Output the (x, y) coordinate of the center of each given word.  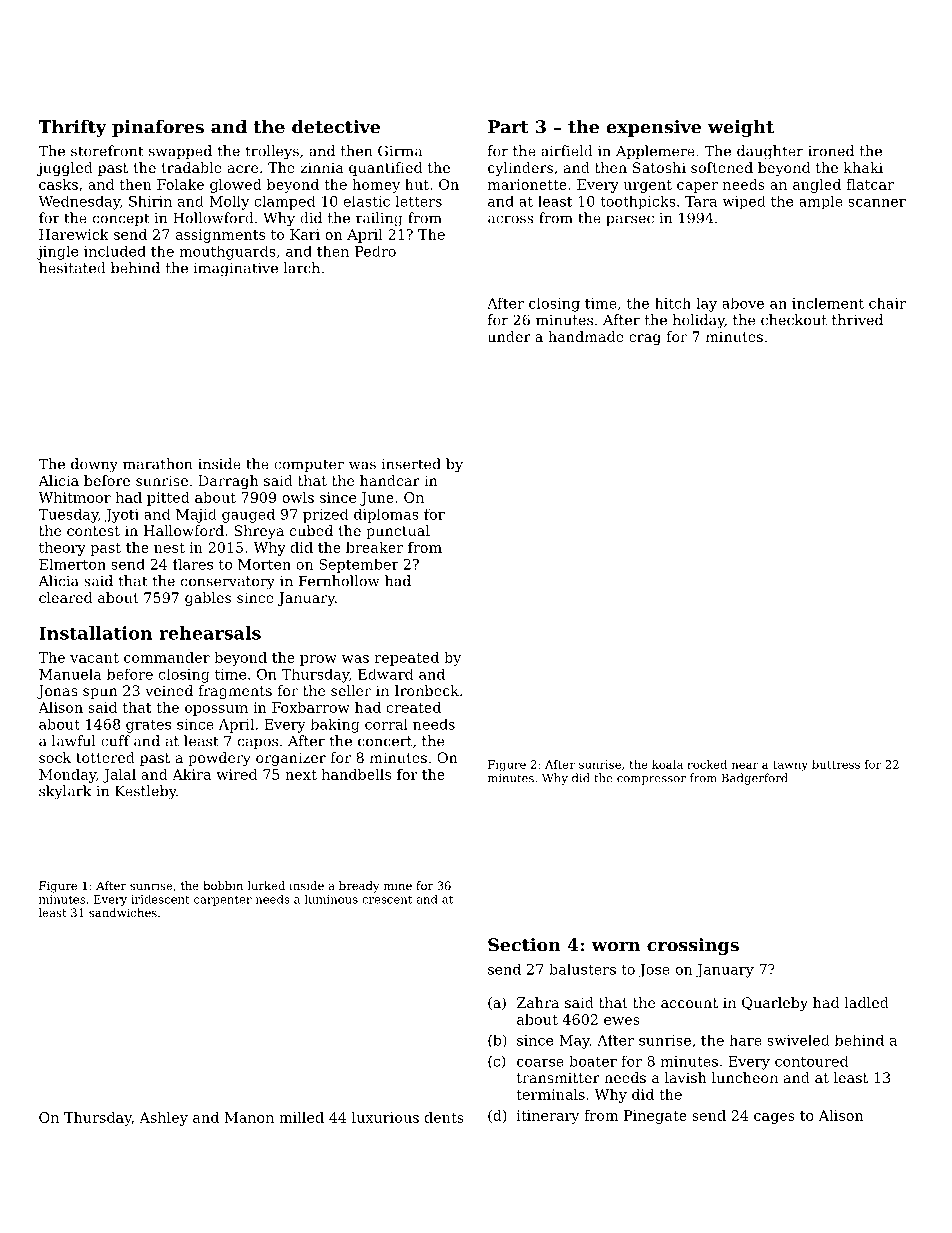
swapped (180, 152)
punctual (398, 532)
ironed (831, 151)
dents (444, 1117)
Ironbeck (427, 690)
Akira (191, 774)
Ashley (163, 1119)
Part (508, 127)
